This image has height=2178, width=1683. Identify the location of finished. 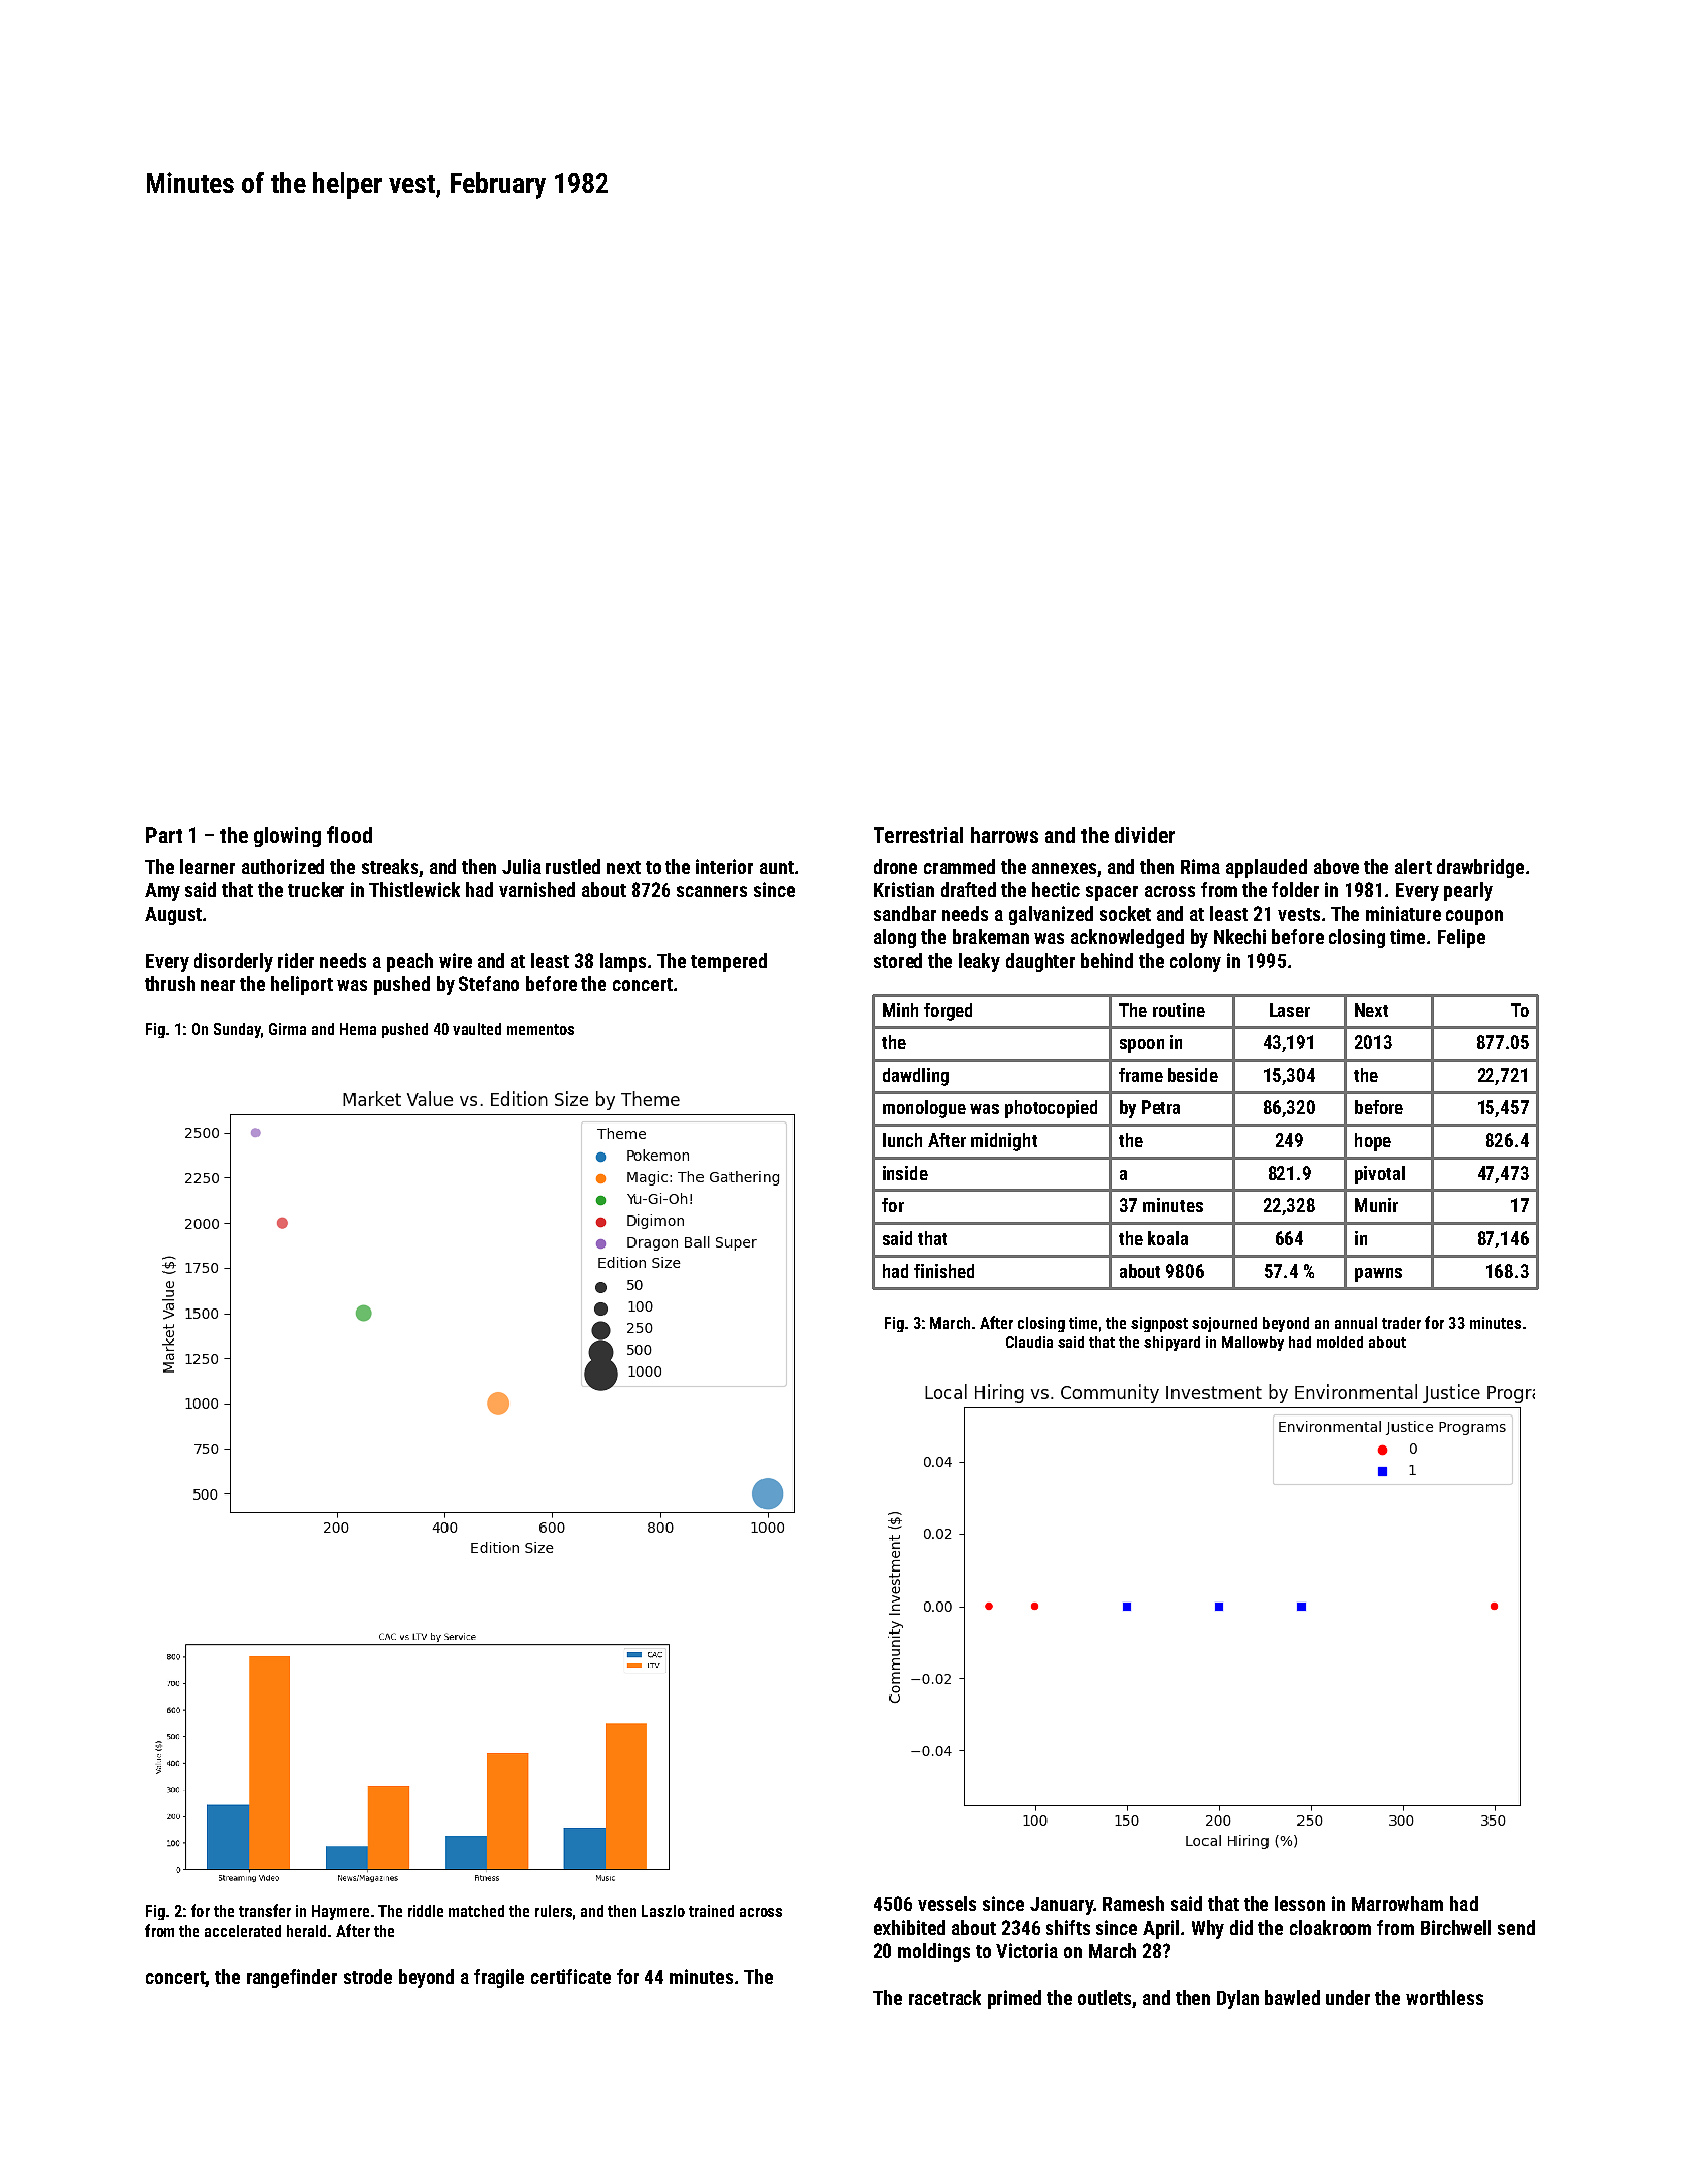
(944, 1271).
